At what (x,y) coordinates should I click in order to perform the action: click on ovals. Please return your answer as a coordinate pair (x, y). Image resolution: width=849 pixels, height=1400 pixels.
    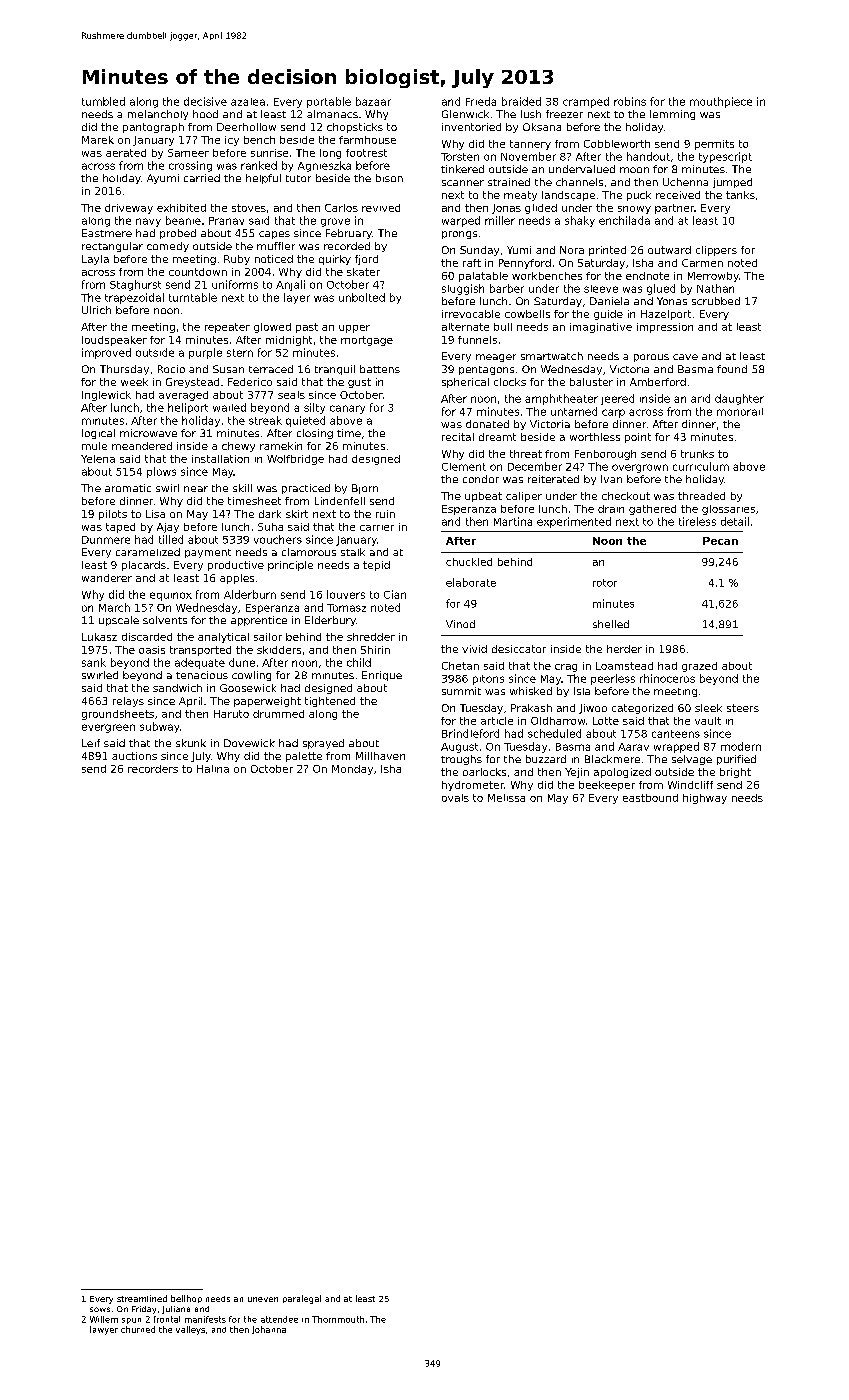
    Looking at the image, I should click on (455, 798).
